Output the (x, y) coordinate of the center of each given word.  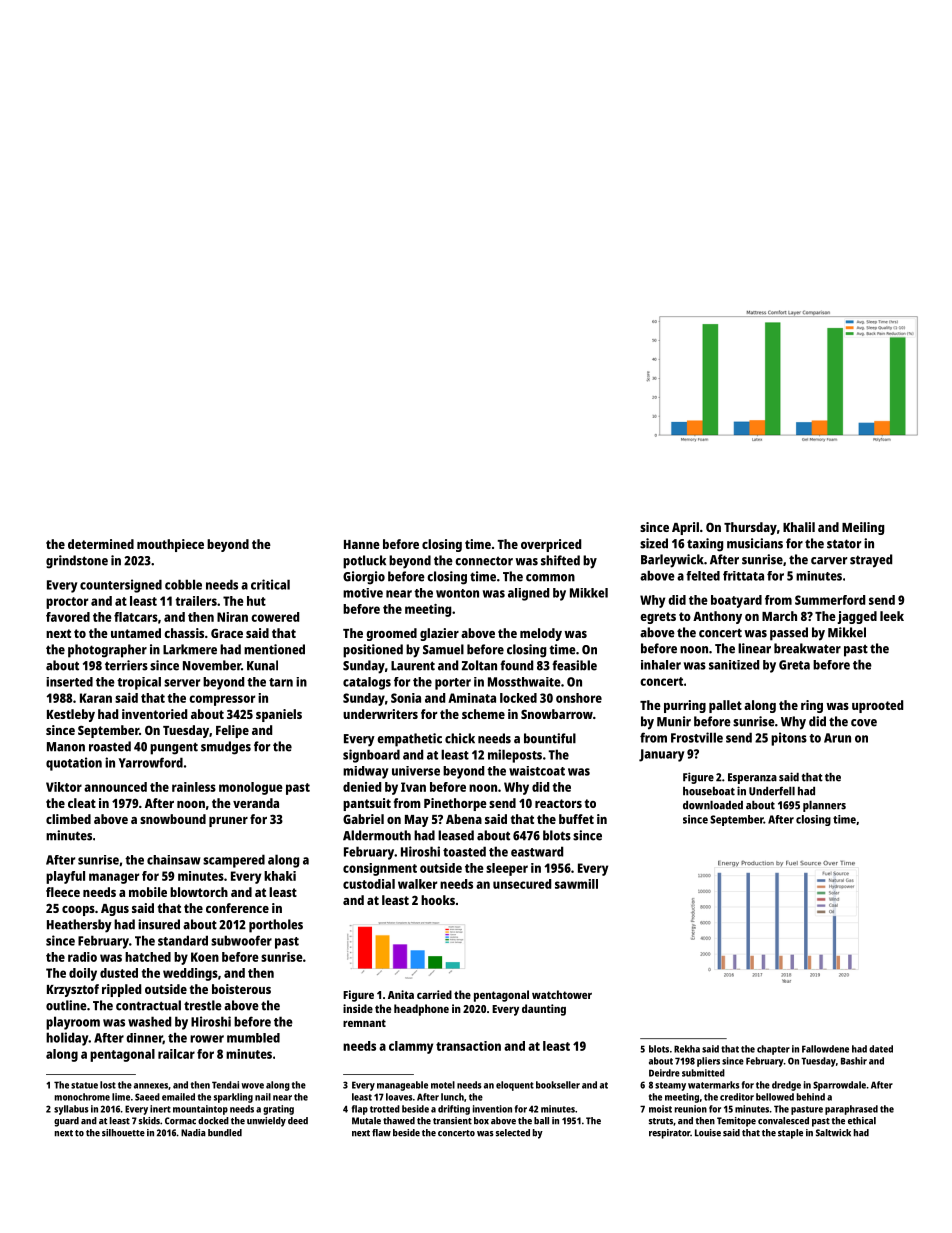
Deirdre (664, 1073)
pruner (228, 822)
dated (881, 1049)
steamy (670, 1086)
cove (864, 723)
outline (66, 1005)
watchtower (562, 994)
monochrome (82, 1097)
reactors (558, 803)
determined (101, 544)
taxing (705, 545)
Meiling (863, 528)
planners (824, 806)
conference (237, 908)
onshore (579, 698)
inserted (69, 682)
